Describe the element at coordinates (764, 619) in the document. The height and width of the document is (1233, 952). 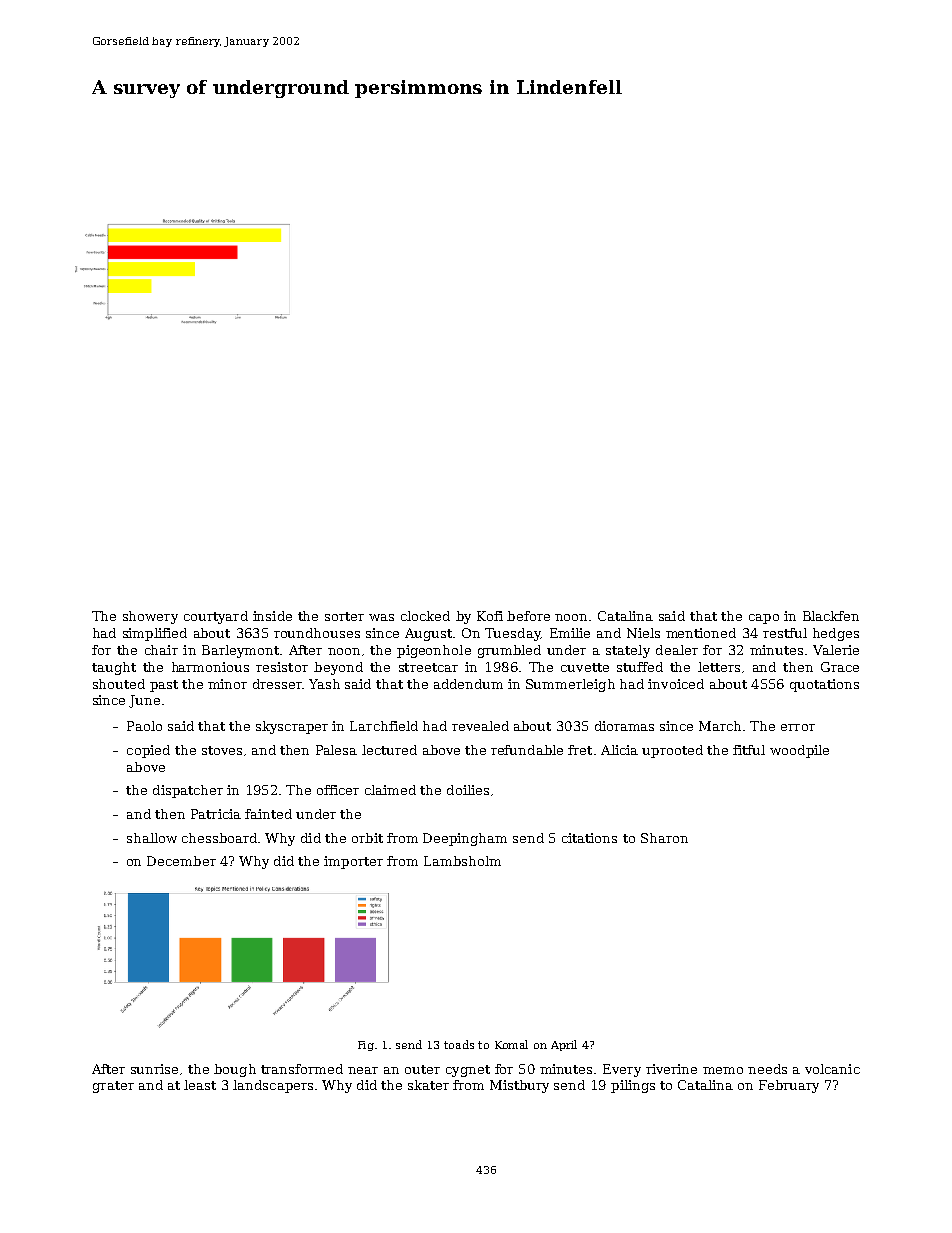
I see `capo` at that location.
